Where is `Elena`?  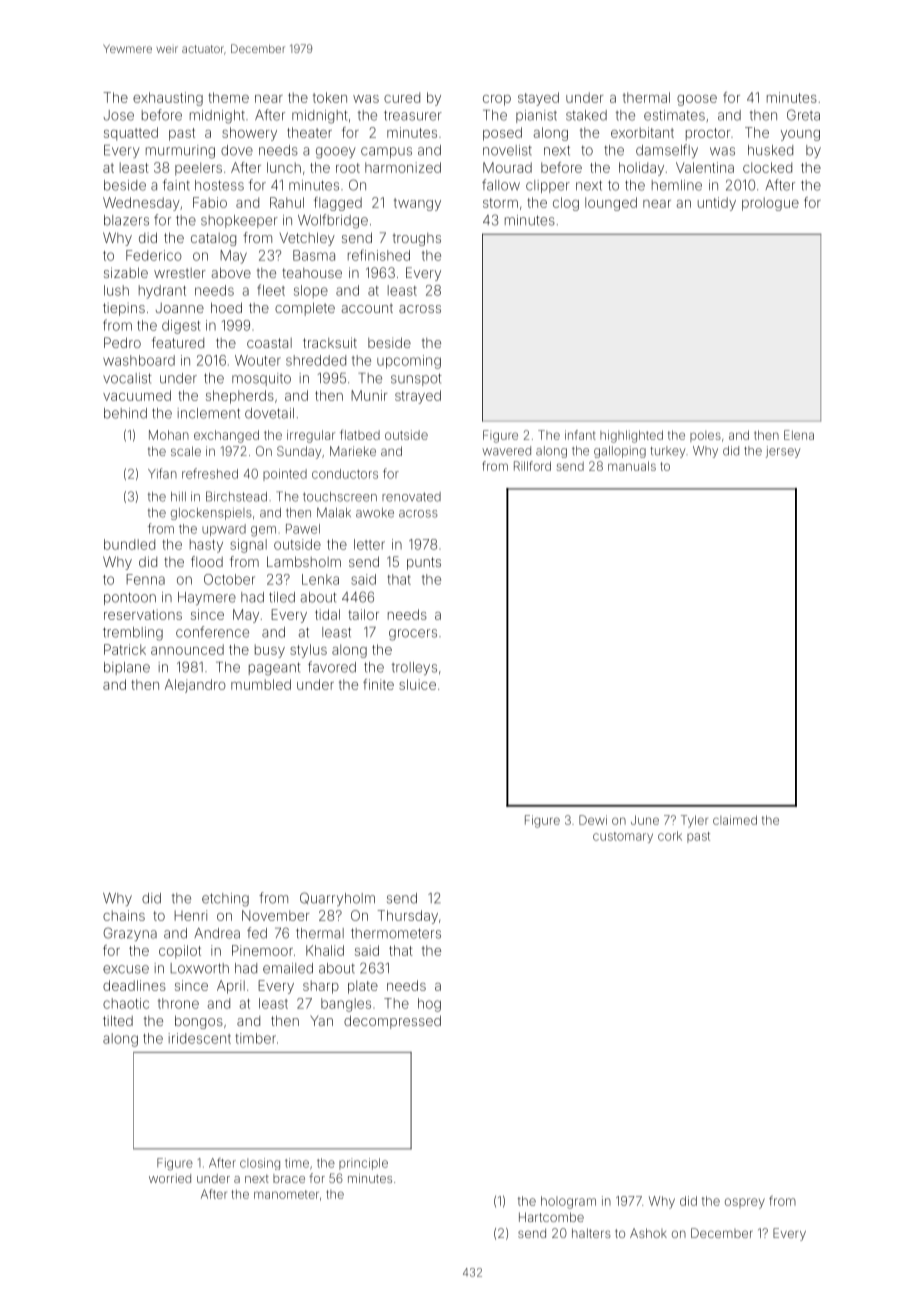
Elena is located at coordinates (799, 435).
